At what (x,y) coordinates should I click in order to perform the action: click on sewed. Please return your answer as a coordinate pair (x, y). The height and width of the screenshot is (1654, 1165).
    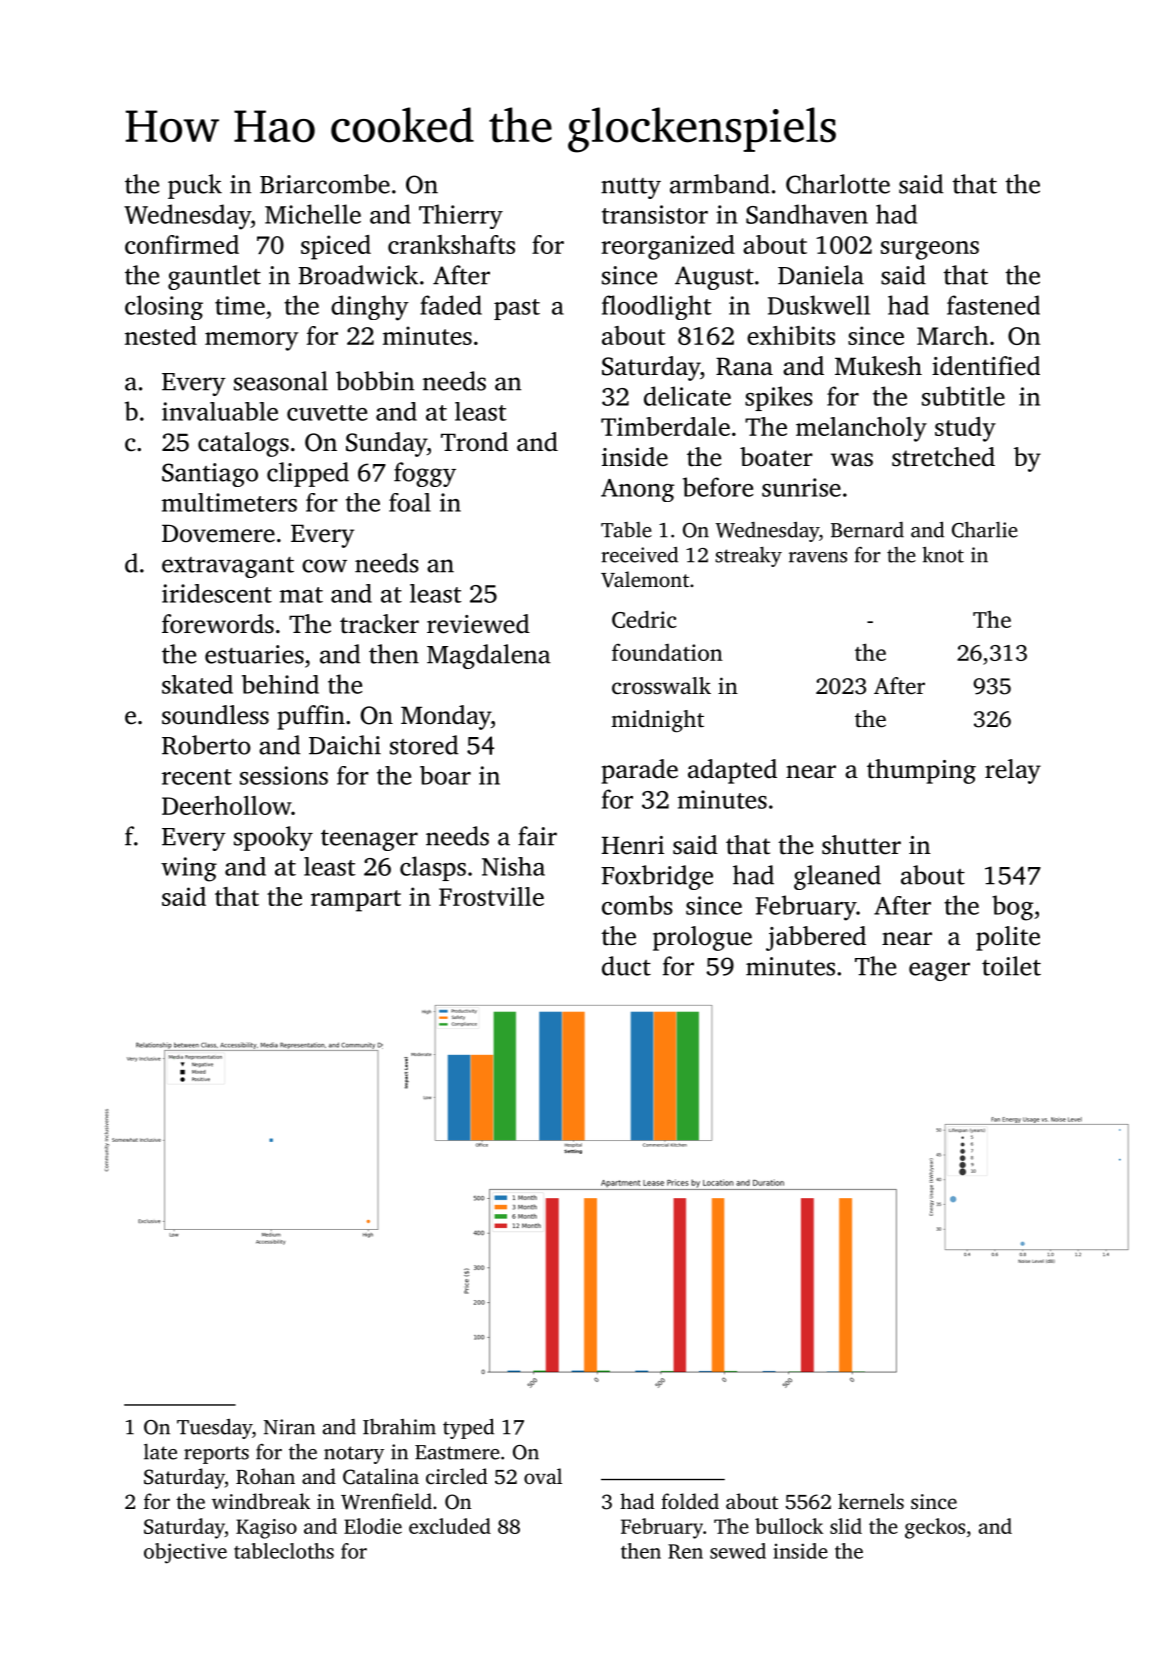
    Looking at the image, I should click on (738, 1551).
